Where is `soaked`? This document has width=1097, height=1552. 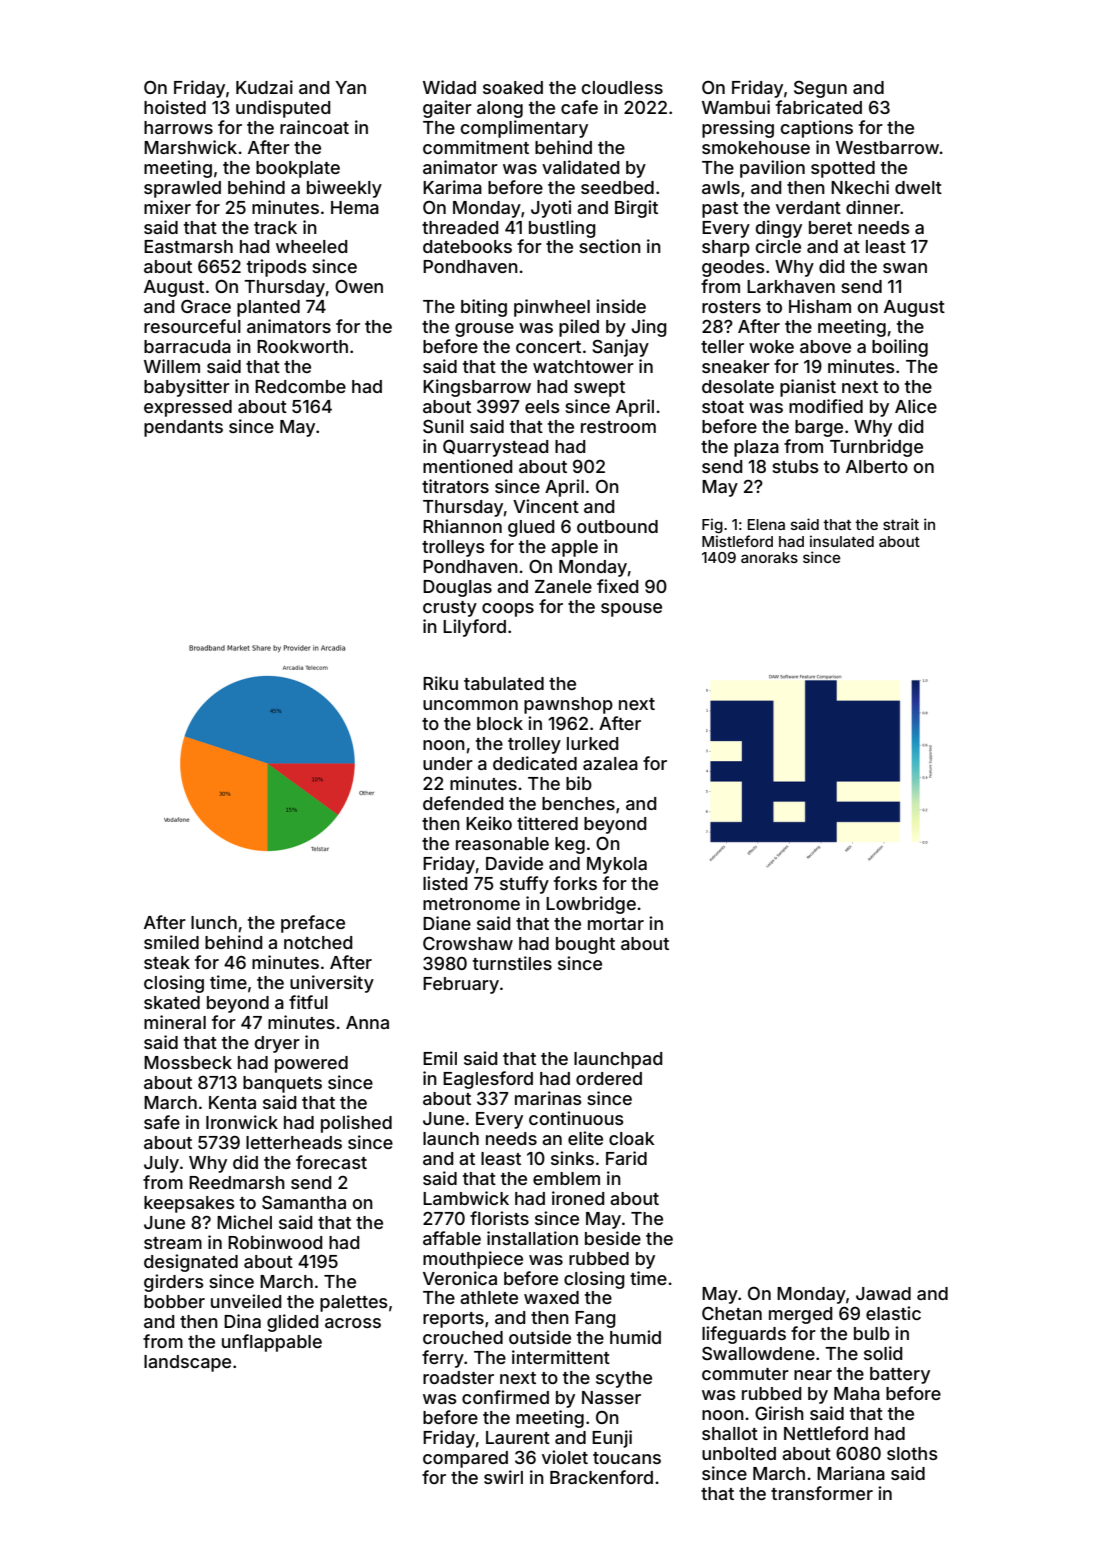 soaked is located at coordinates (513, 87).
